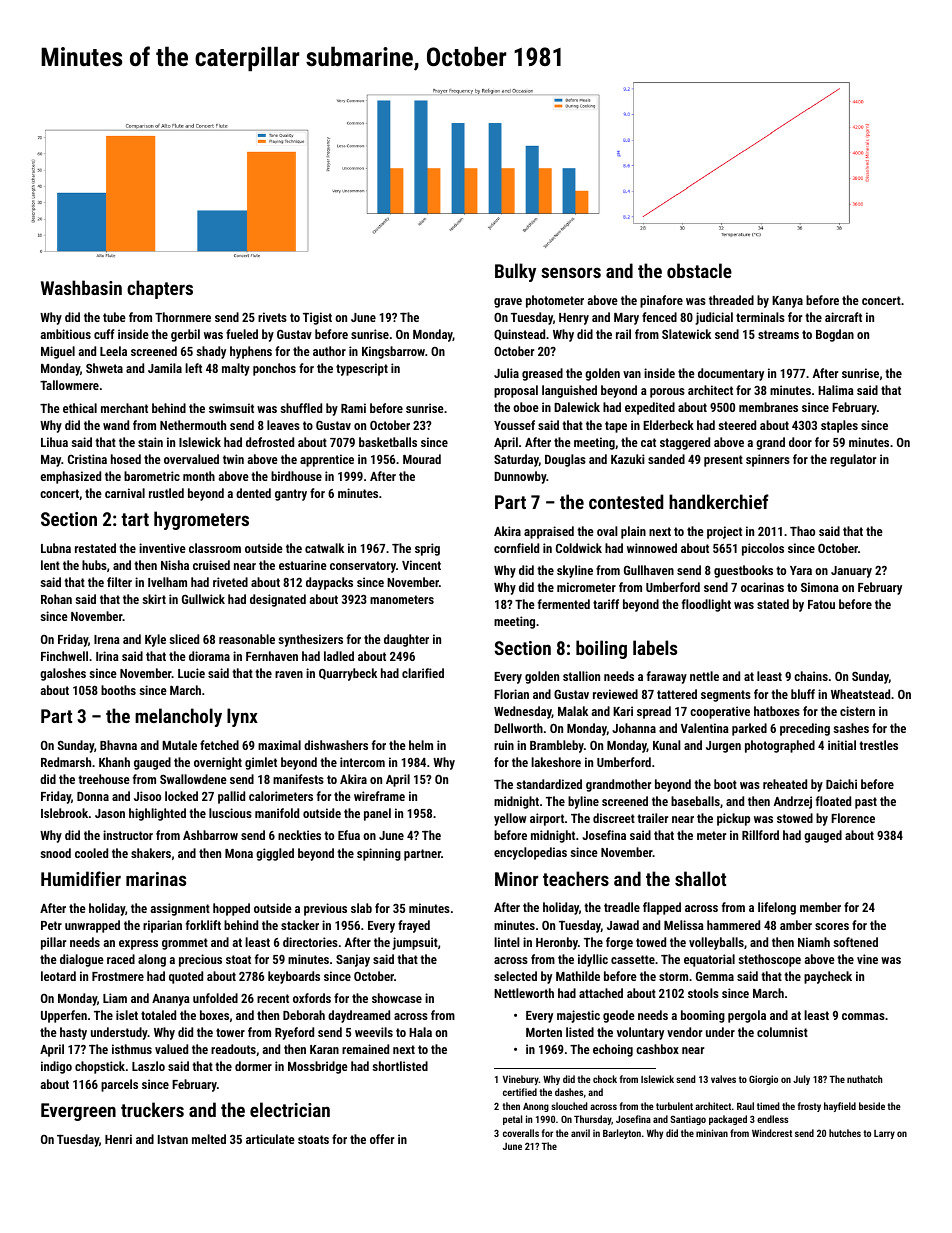  What do you see at coordinates (135, 519) in the page?
I see `tart` at bounding box center [135, 519].
